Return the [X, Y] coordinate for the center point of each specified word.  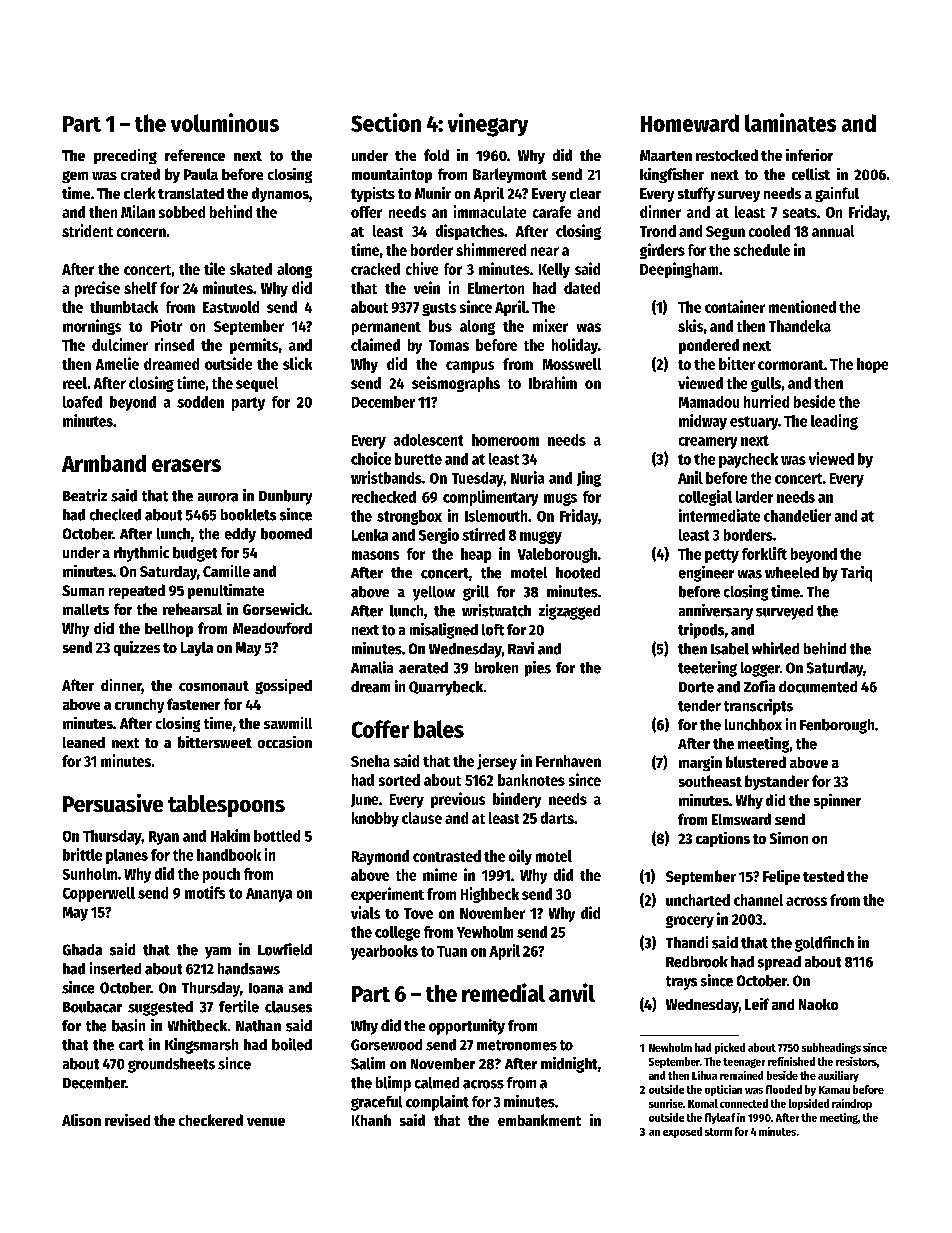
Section [386, 122]
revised [127, 1120]
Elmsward [741, 819]
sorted [399, 780]
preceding [125, 156]
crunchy [139, 706]
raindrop [852, 1104]
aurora [218, 497]
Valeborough [557, 555]
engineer [706, 574]
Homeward [690, 123]
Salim [368, 1063]
